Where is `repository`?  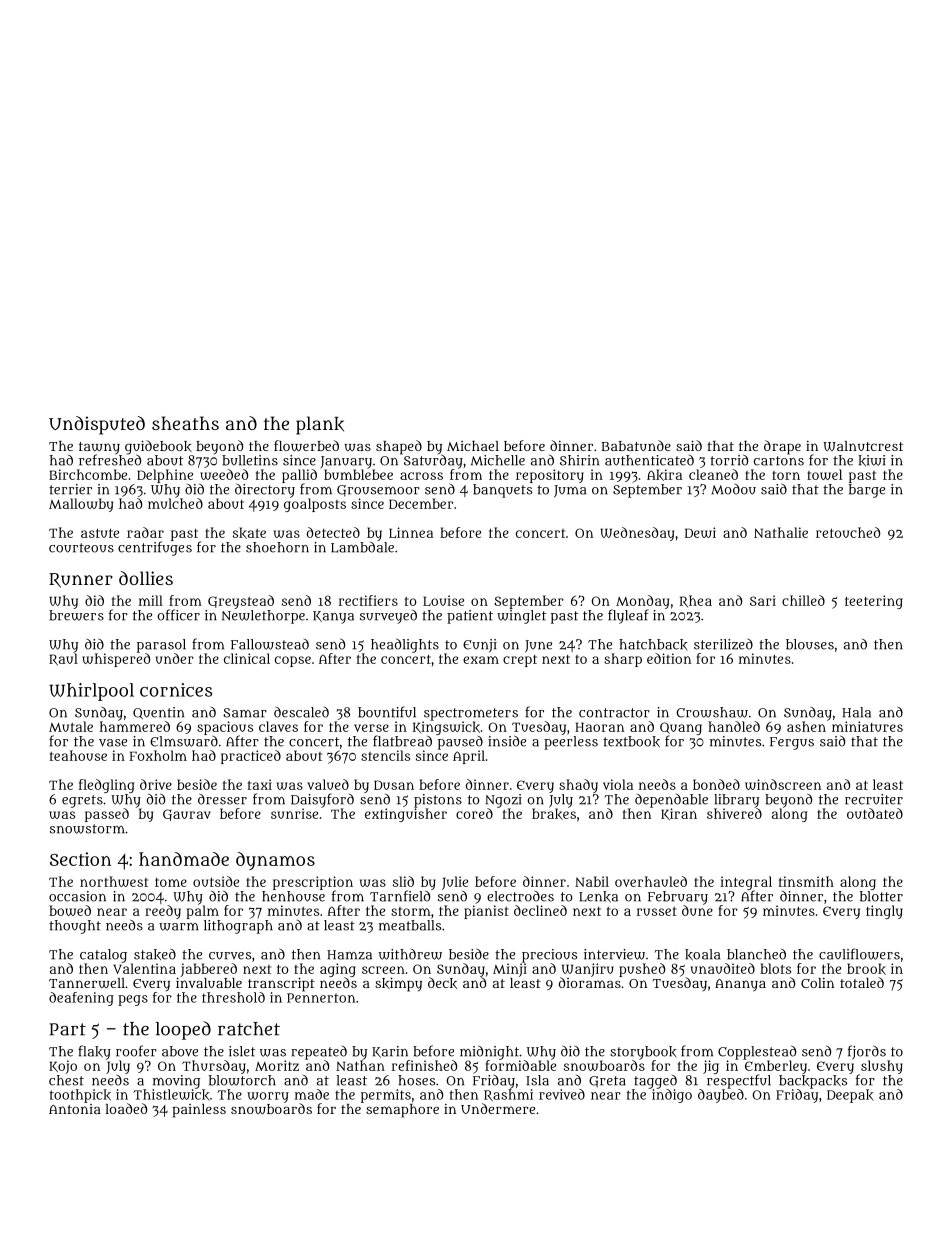 repository is located at coordinates (550, 476).
